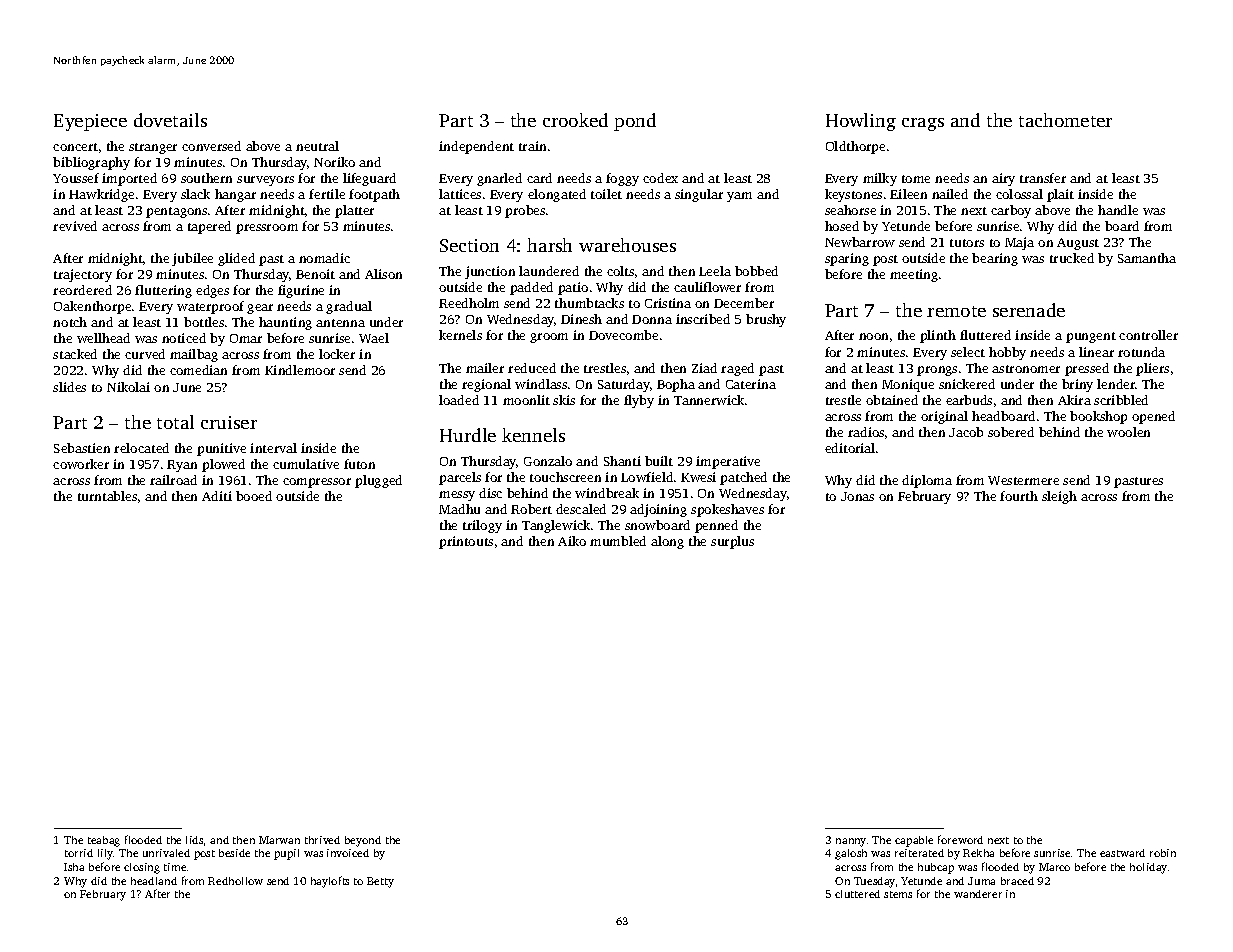 Image resolution: width=1233 pixels, height=952 pixels. Describe the element at coordinates (861, 122) in the document. I see `Howling` at that location.
